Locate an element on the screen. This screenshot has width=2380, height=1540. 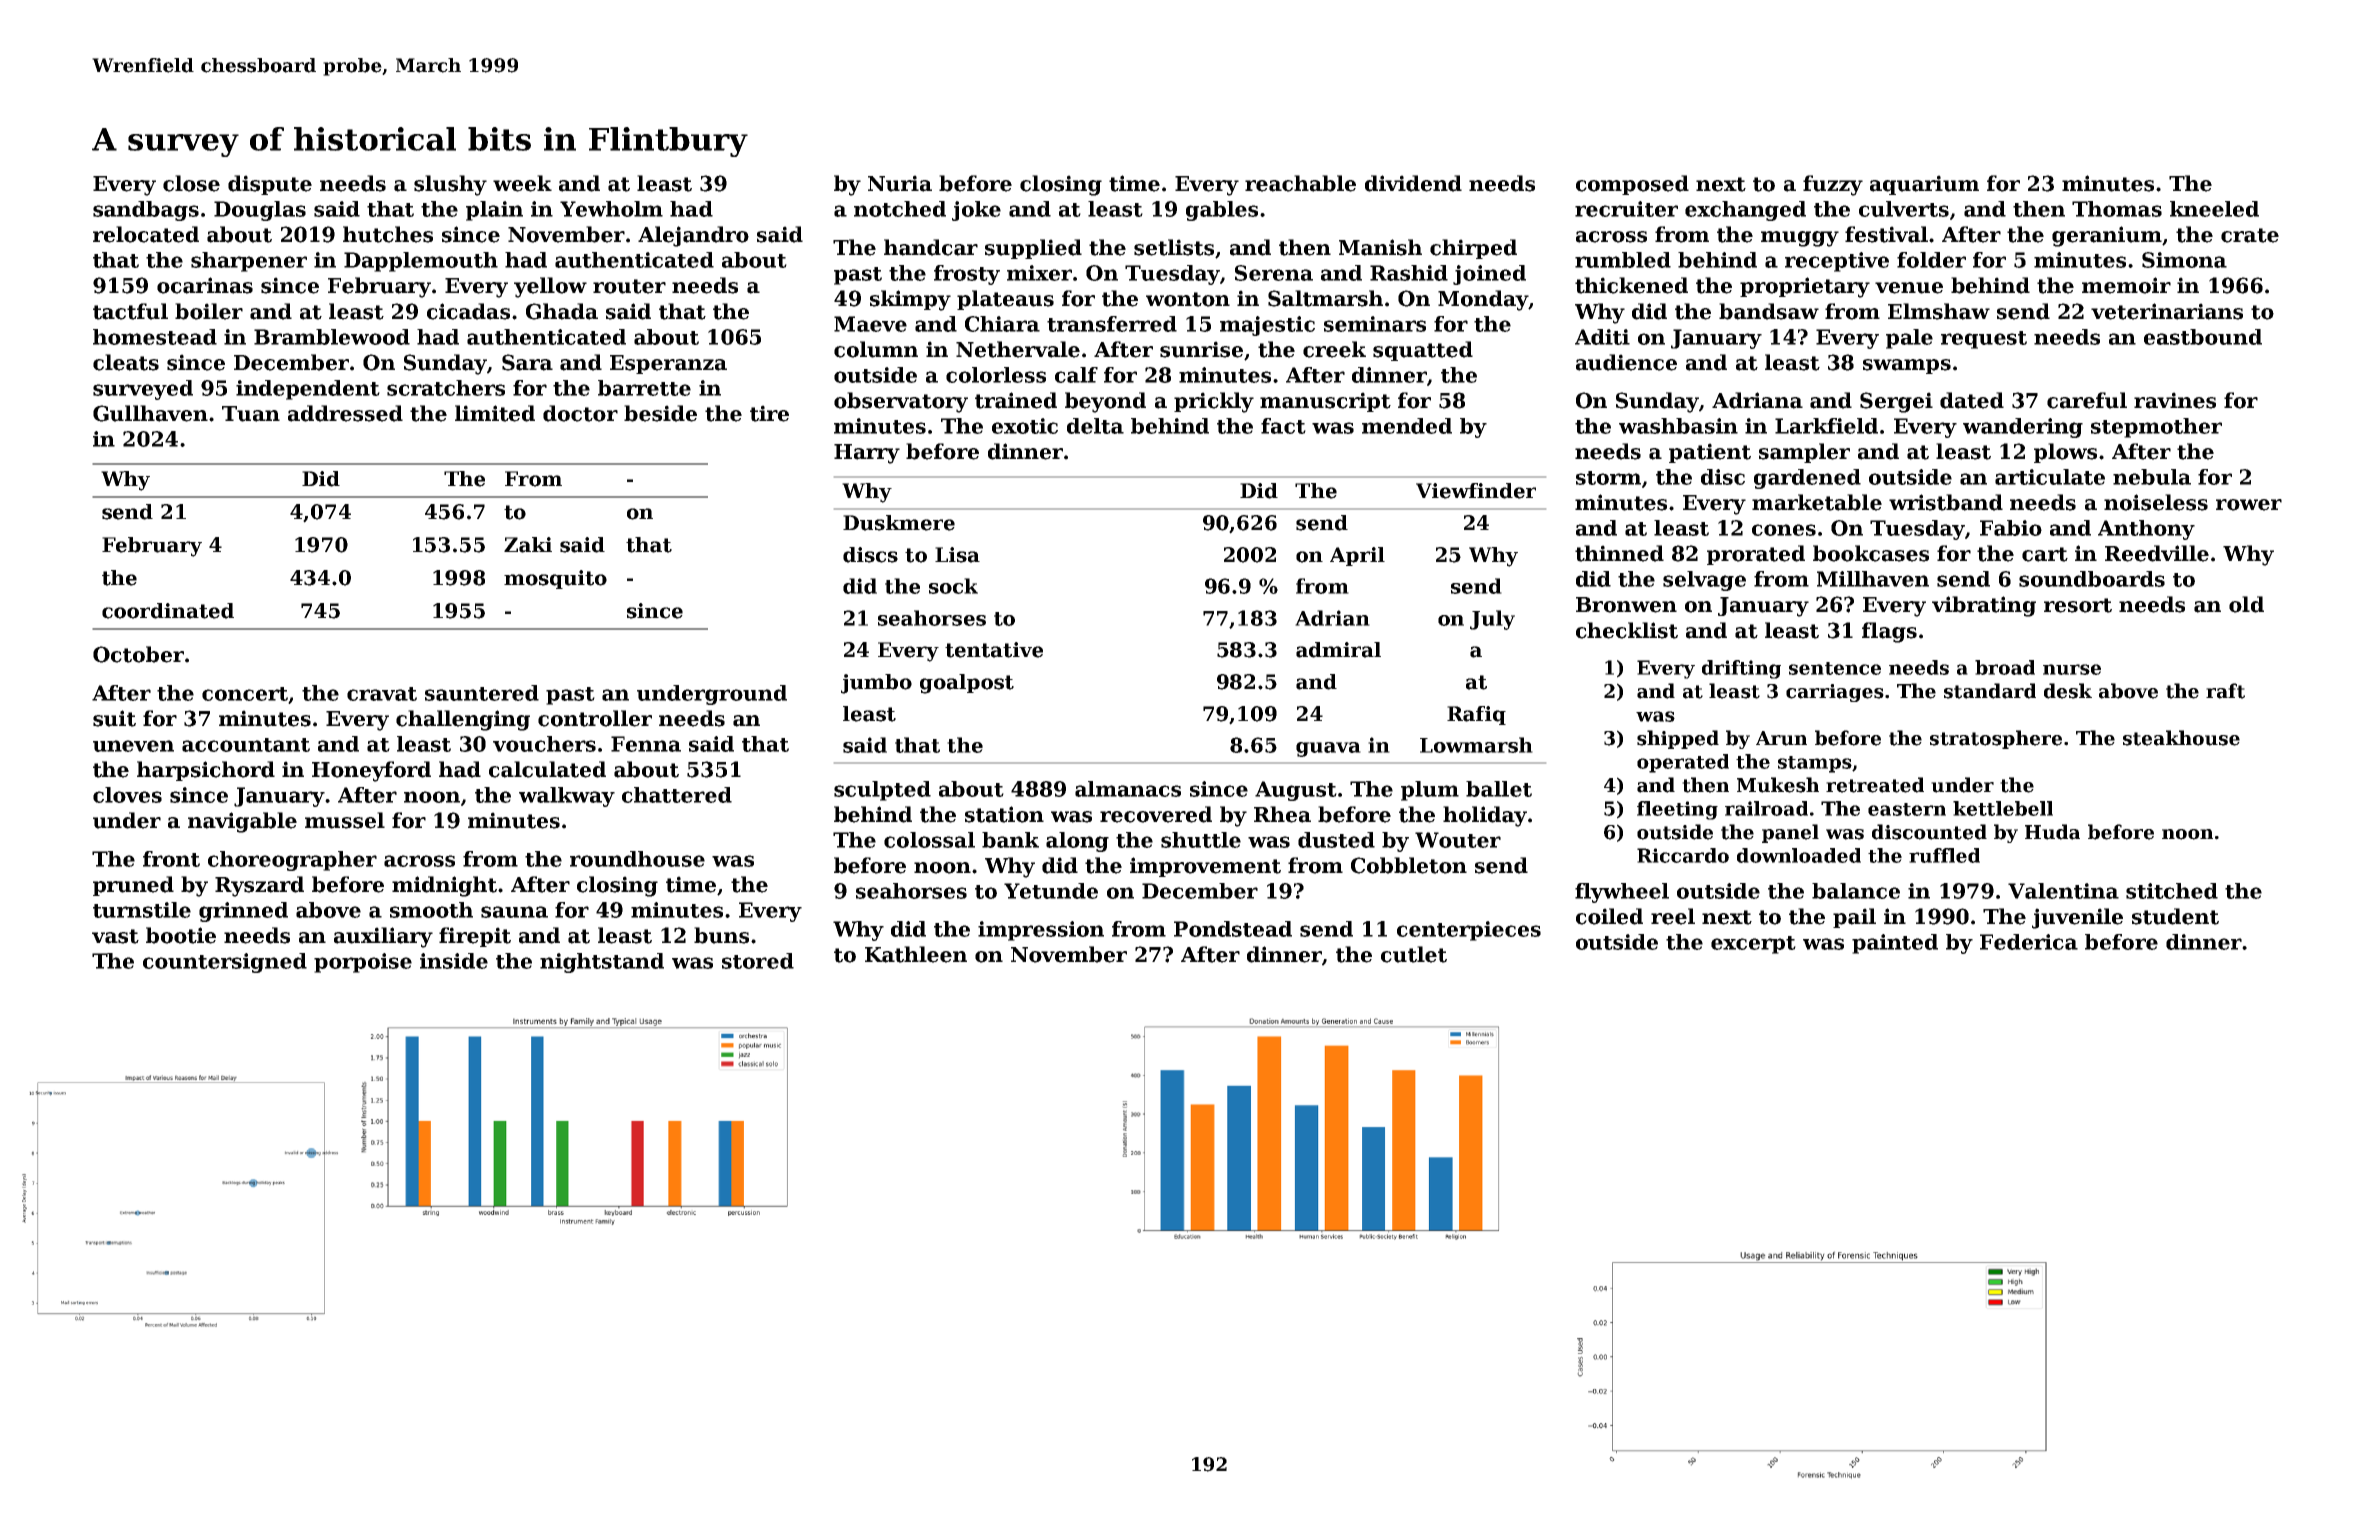
dividend is located at coordinates (1413, 183).
